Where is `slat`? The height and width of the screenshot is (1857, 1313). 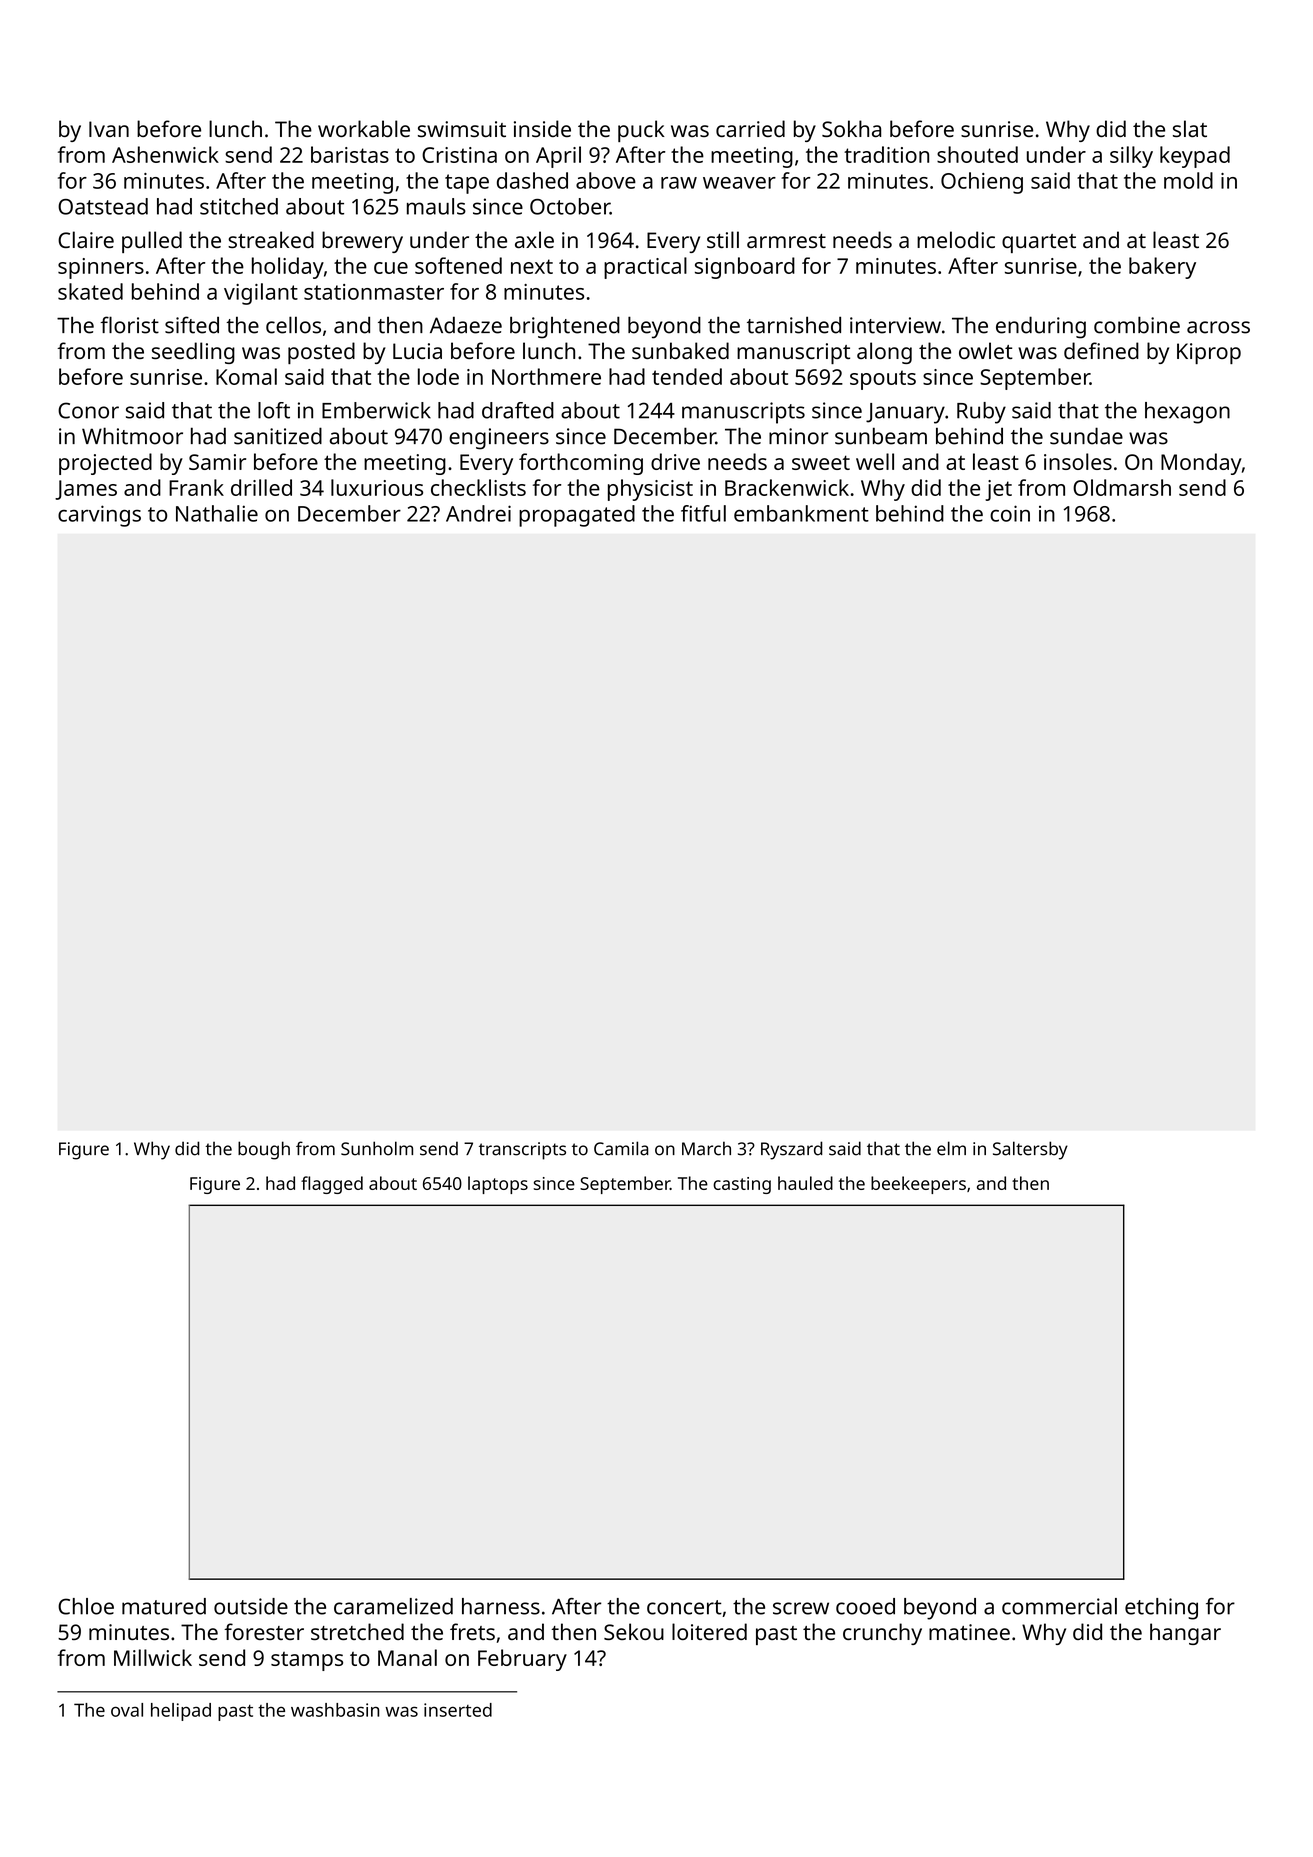 slat is located at coordinates (1190, 128).
